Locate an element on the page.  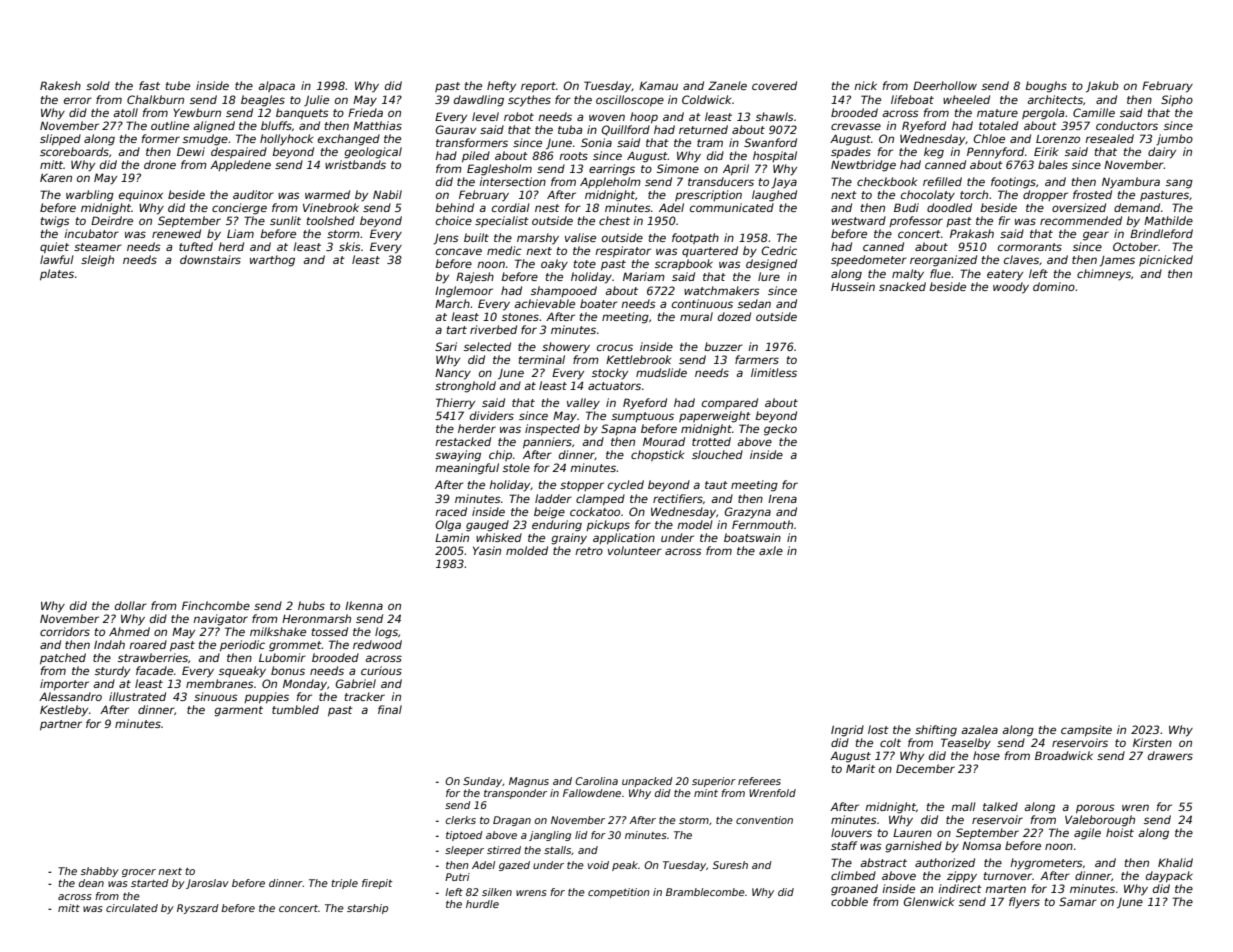
dollar is located at coordinates (131, 605).
